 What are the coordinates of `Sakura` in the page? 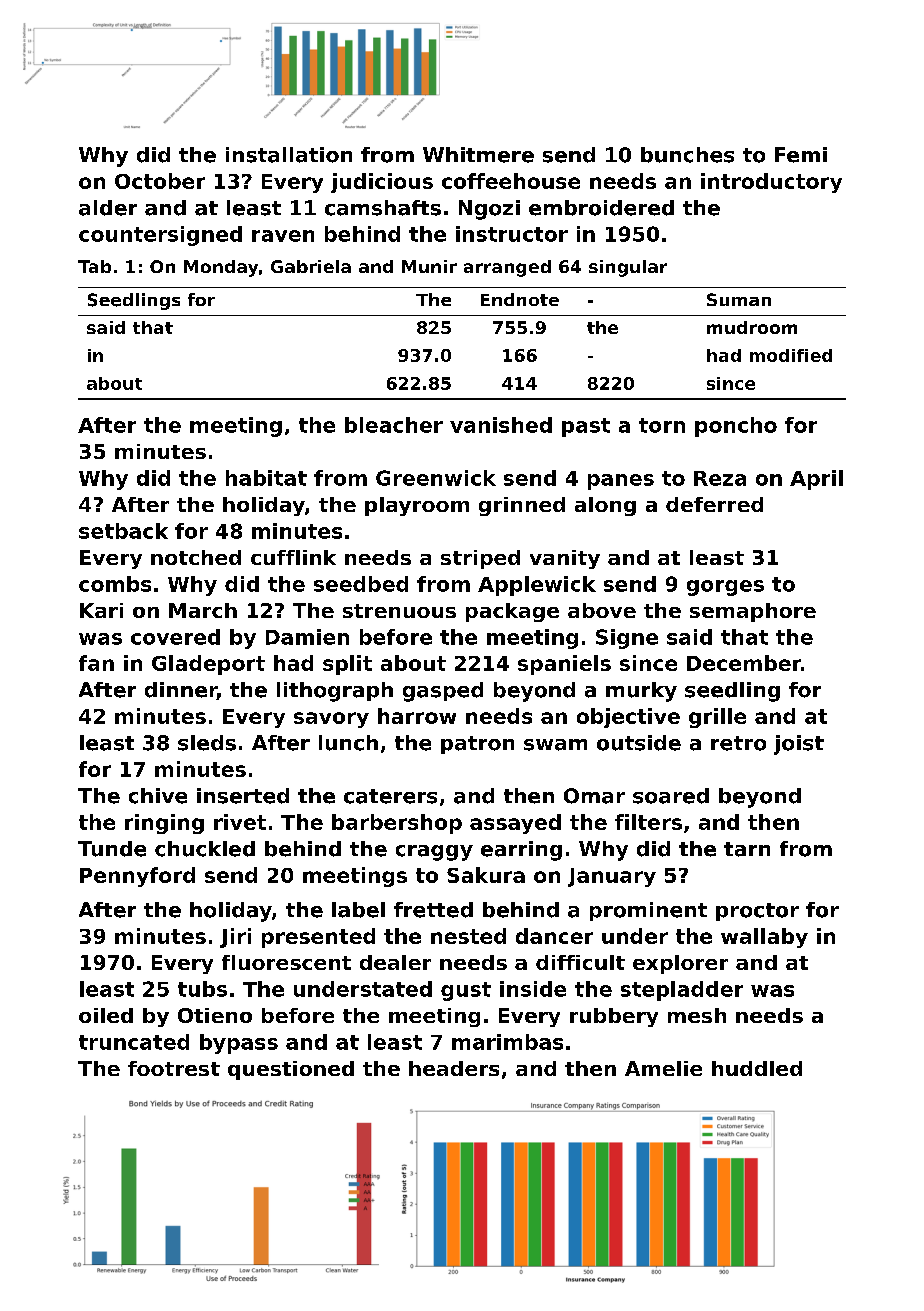 It's located at (486, 875).
